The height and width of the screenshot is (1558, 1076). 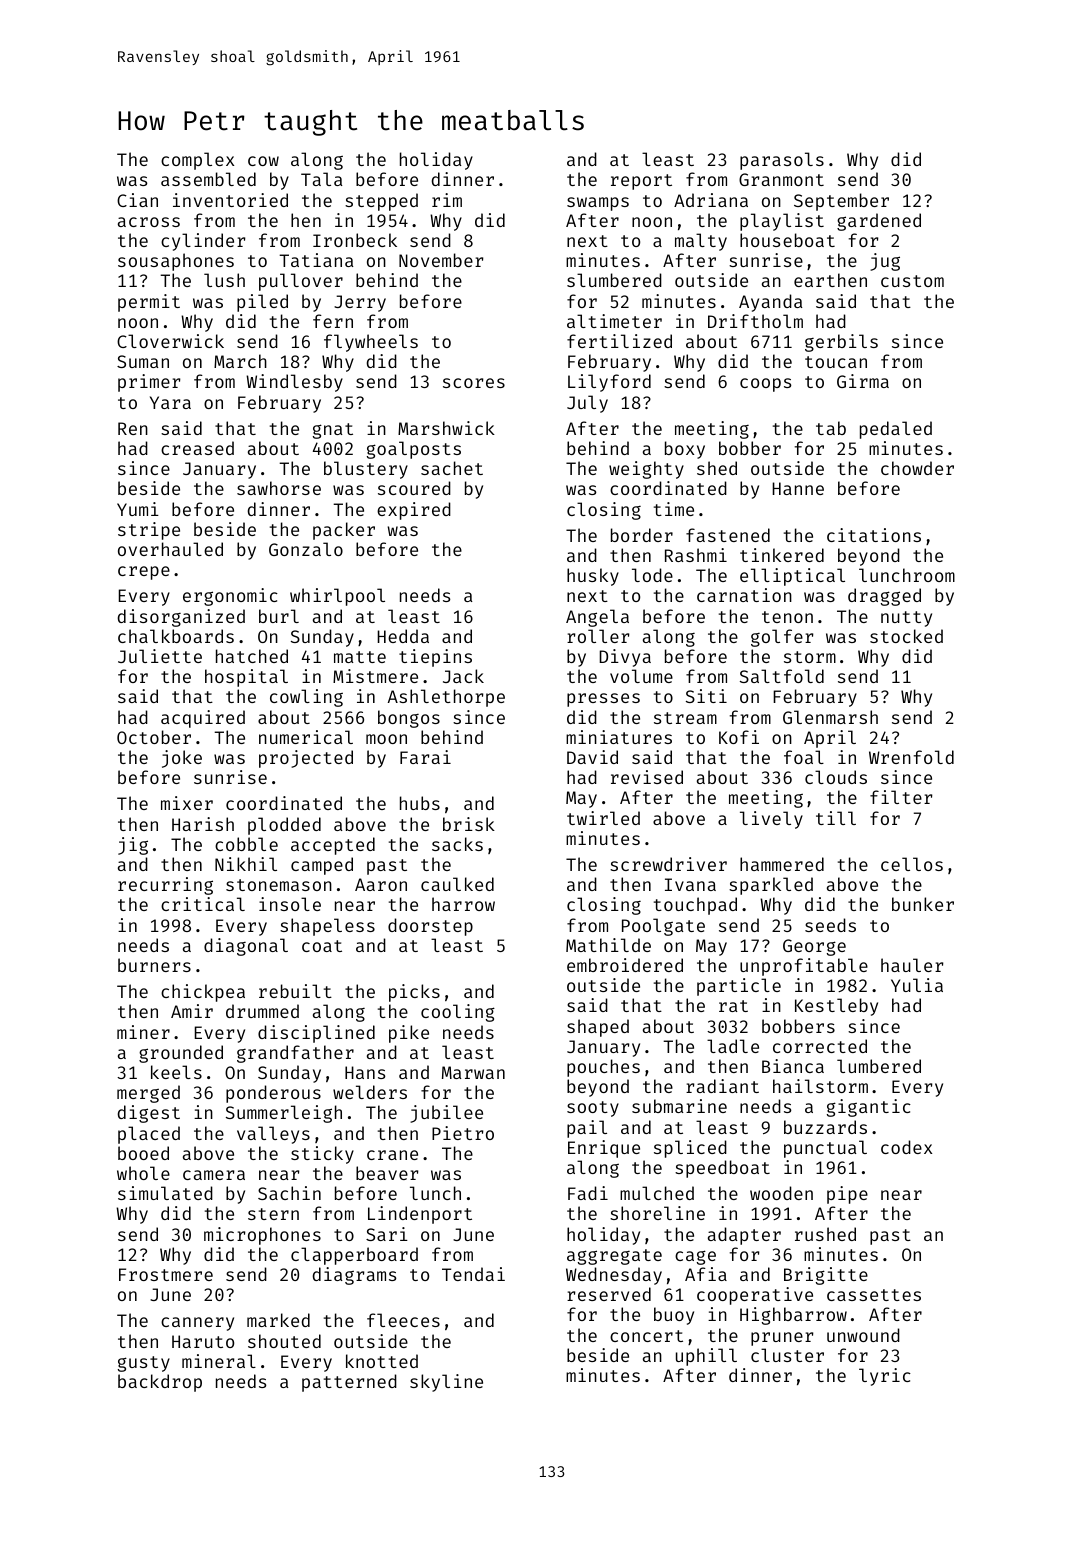 I want to click on Yulia, so click(x=917, y=985).
